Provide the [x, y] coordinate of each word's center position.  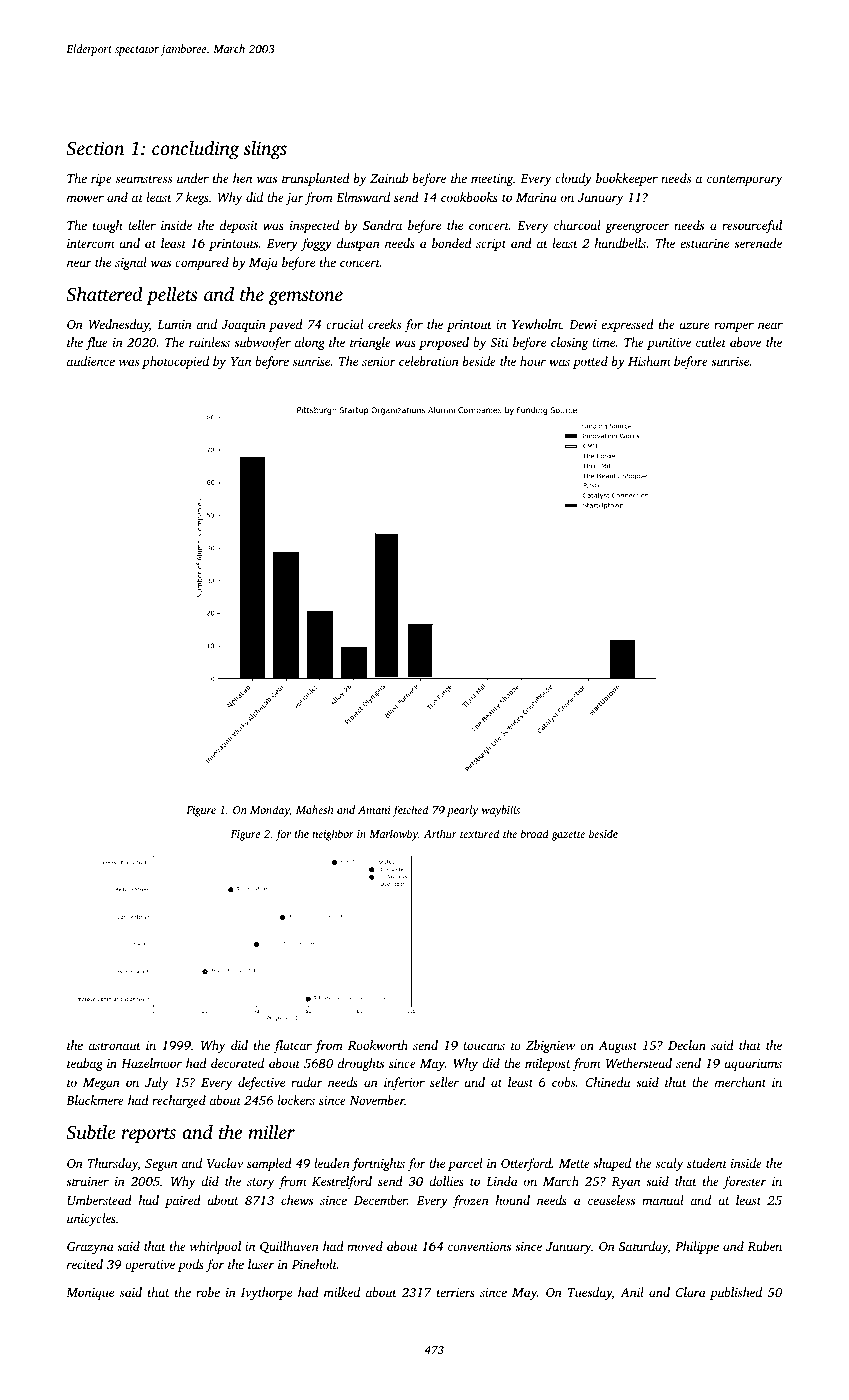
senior [379, 361]
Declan [687, 1045]
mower [85, 198]
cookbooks [469, 197]
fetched [410, 811]
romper [734, 327]
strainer [87, 1181]
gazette [568, 836]
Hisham [649, 361]
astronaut [115, 1046]
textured [479, 833]
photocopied [175, 362]
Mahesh [314, 809]
